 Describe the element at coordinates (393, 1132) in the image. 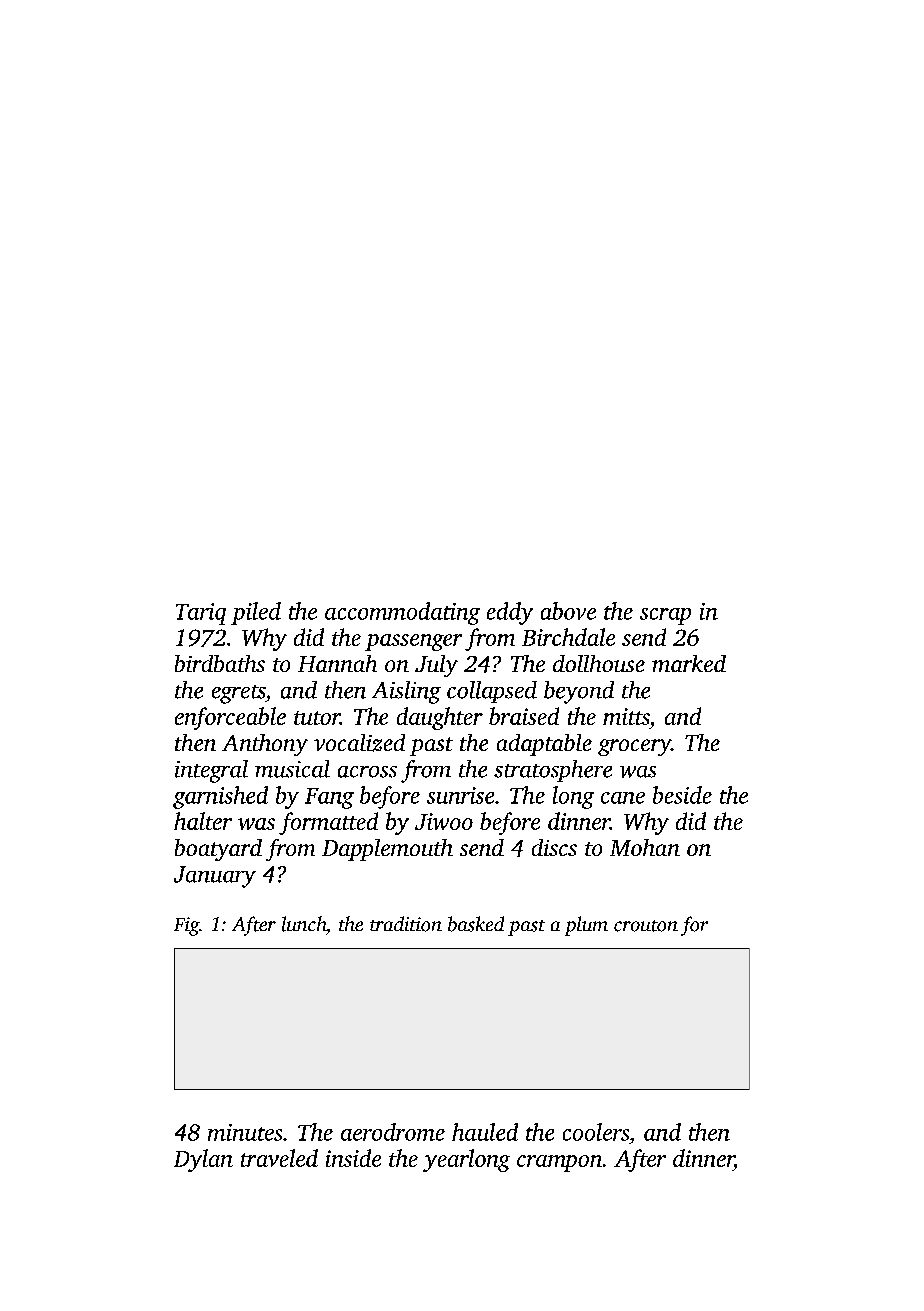

I see `aerodrome` at that location.
